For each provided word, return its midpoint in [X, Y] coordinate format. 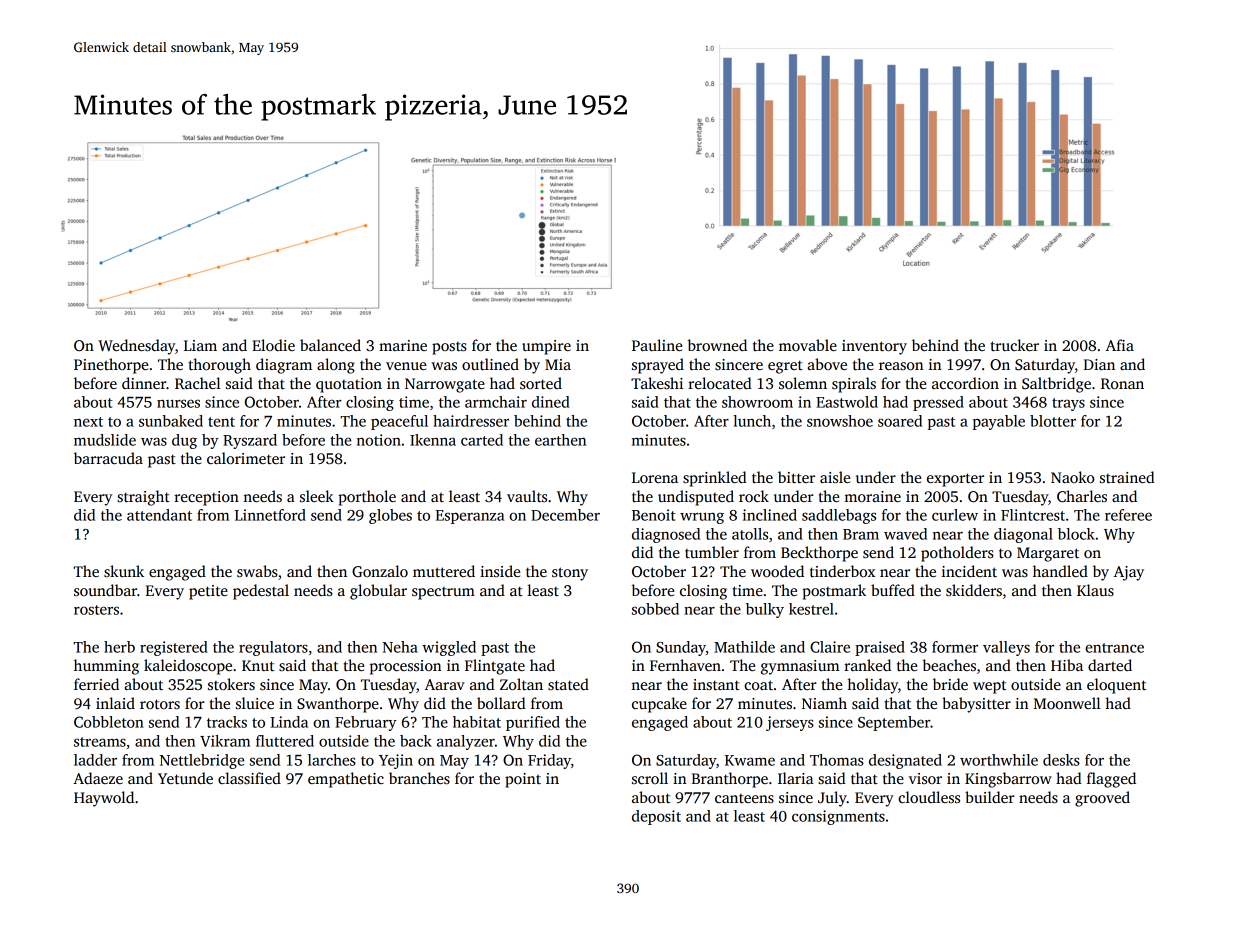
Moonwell [1067, 703]
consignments [838, 817]
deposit [656, 817]
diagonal [1023, 535]
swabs [257, 571]
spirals [854, 385]
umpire [546, 347]
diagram [284, 366]
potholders [957, 554]
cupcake [659, 705]
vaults [527, 496]
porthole [367, 498]
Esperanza [470, 517]
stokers [231, 684]
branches [419, 778]
